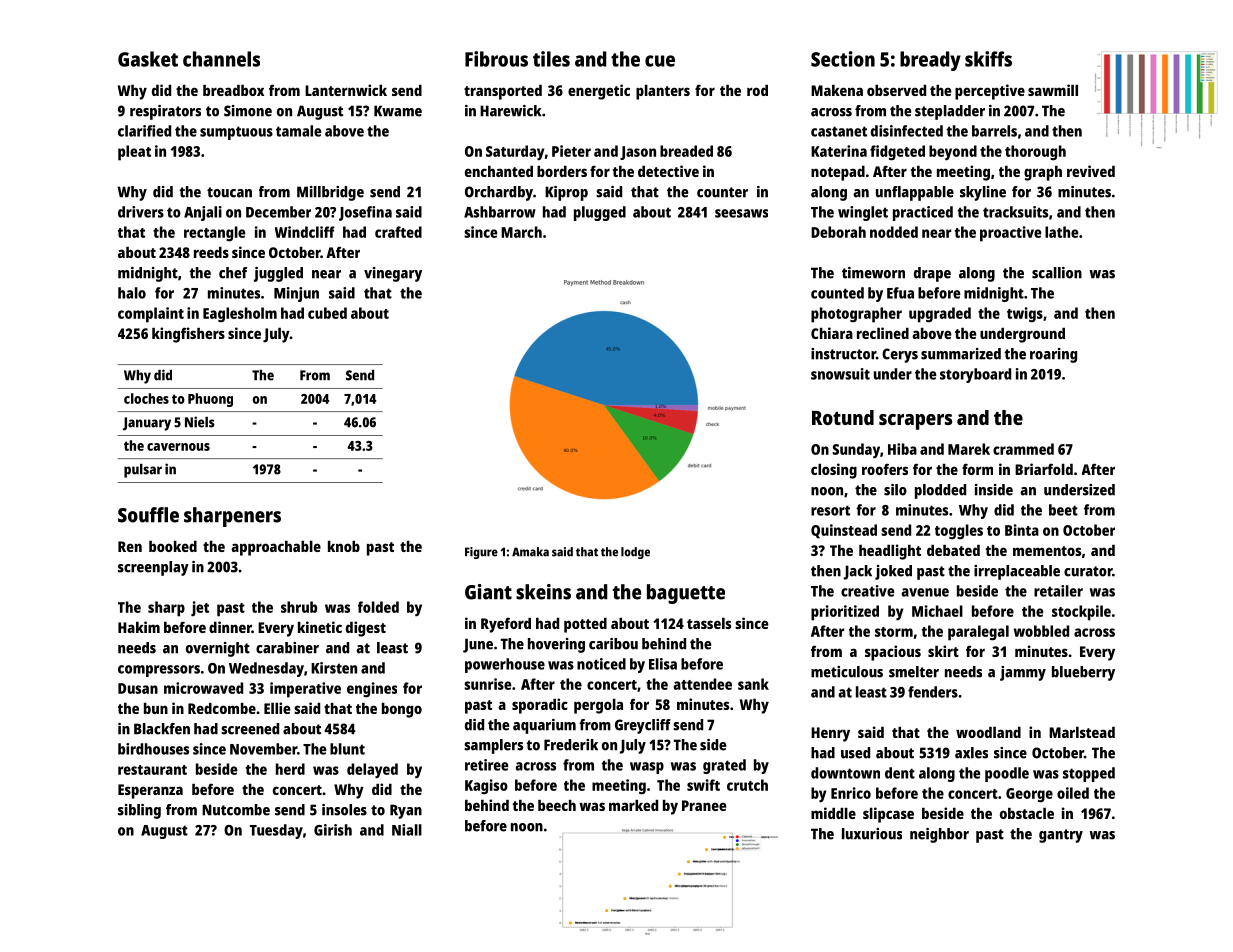 The height and width of the document is (952, 1233). Describe the element at coordinates (327, 313) in the document. I see `cubed` at that location.
